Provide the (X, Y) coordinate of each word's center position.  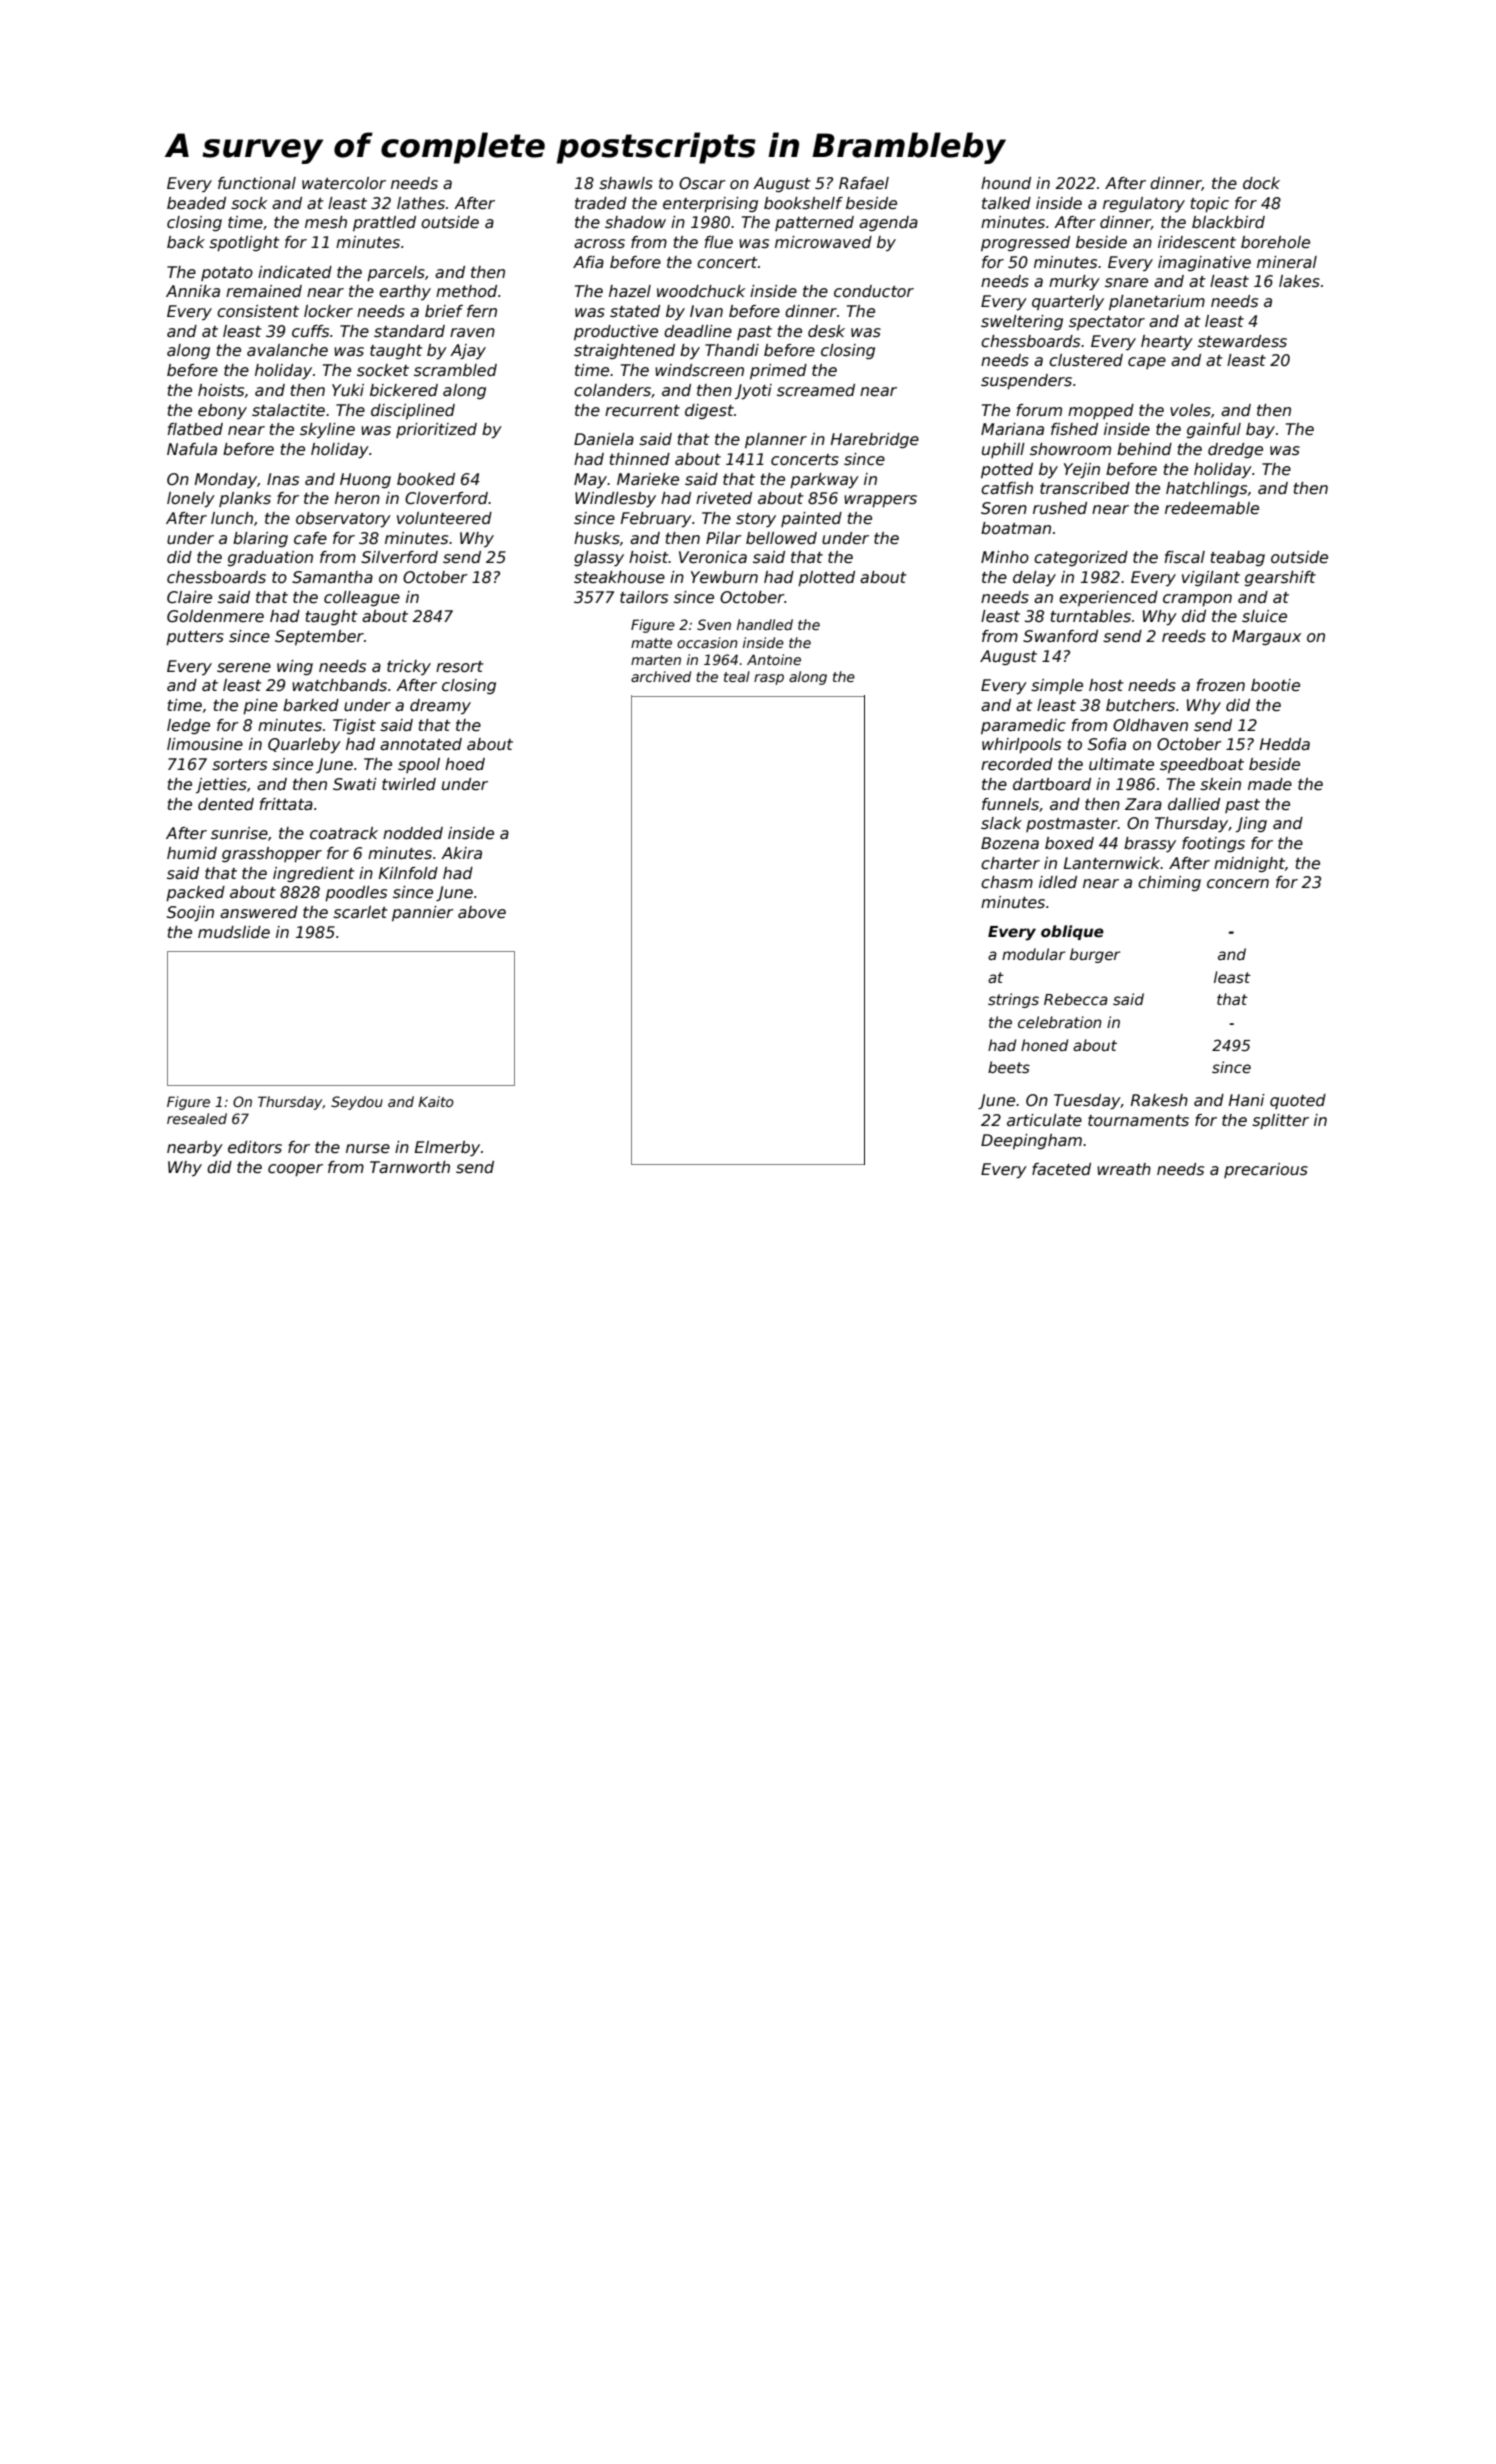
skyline (327, 430)
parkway (824, 481)
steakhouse (619, 577)
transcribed (1085, 488)
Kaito (436, 1101)
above (482, 912)
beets (1009, 1067)
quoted (1298, 1101)
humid (192, 853)
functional (257, 183)
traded (601, 203)
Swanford (1060, 636)
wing (295, 667)
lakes (1299, 281)
